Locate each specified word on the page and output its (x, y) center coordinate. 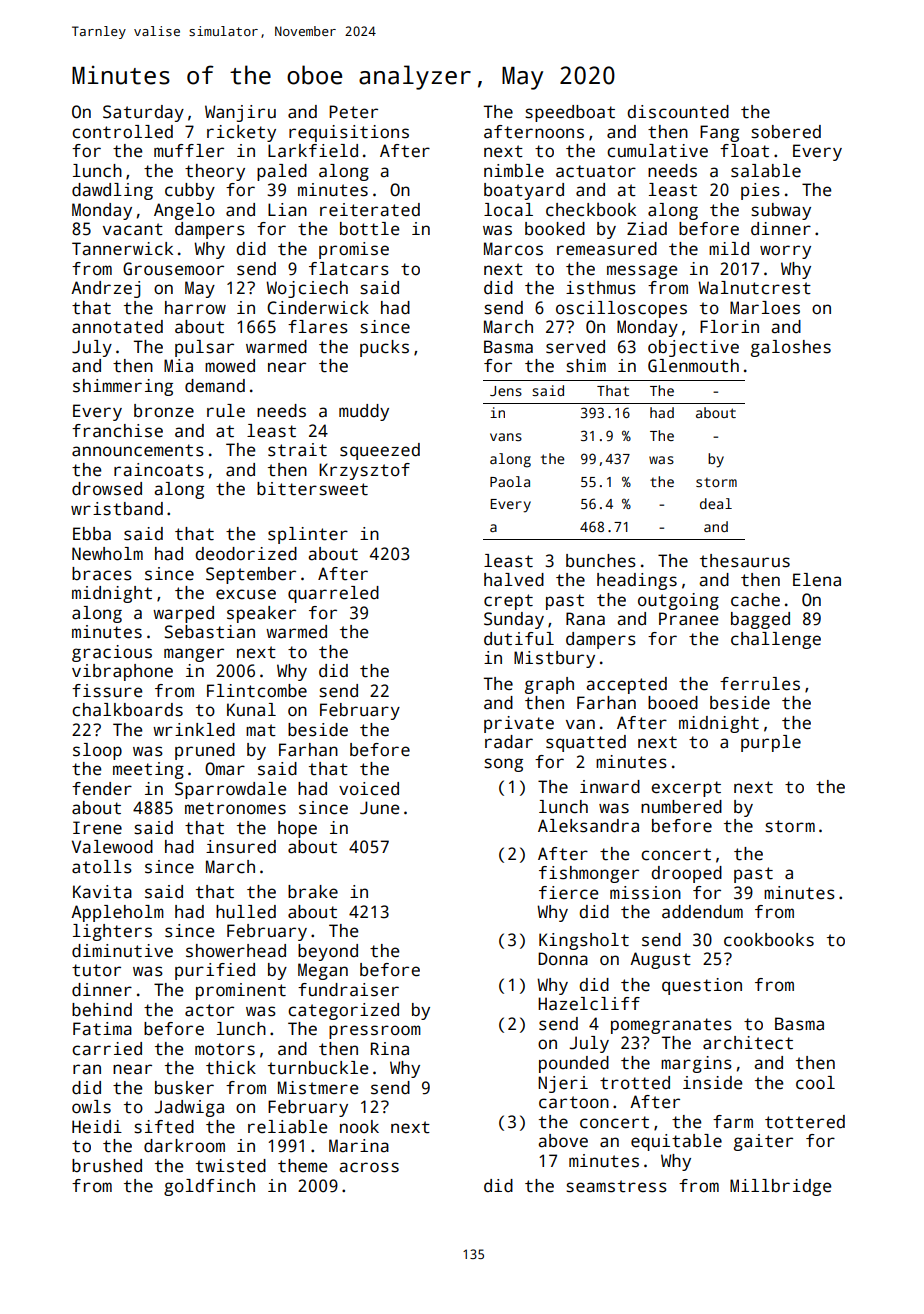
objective (693, 348)
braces (102, 574)
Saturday (143, 113)
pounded (574, 1064)
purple (771, 743)
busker (184, 1088)
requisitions (349, 133)
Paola (510, 481)
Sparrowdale (230, 790)
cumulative (657, 151)
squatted (586, 743)
